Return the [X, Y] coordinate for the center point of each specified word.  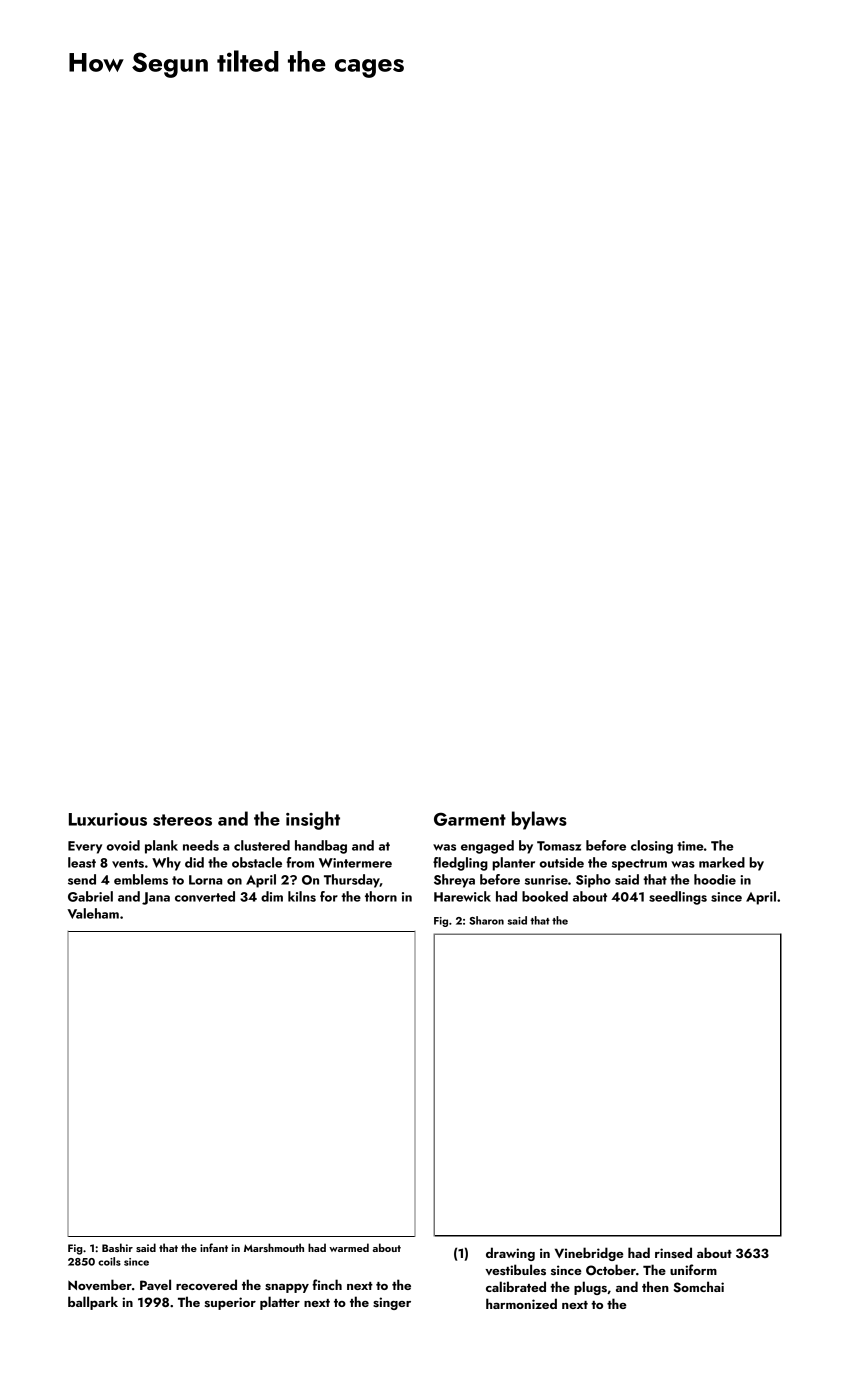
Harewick [462, 896]
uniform [693, 1269]
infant [214, 1247]
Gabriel [90, 896]
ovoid [123, 845]
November [100, 1284]
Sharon [486, 920]
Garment [470, 819]
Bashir [117, 1247]
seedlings [678, 898]
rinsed [673, 1252]
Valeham [93, 913]
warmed [349, 1247]
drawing [510, 1254]
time [690, 846]
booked [545, 896]
